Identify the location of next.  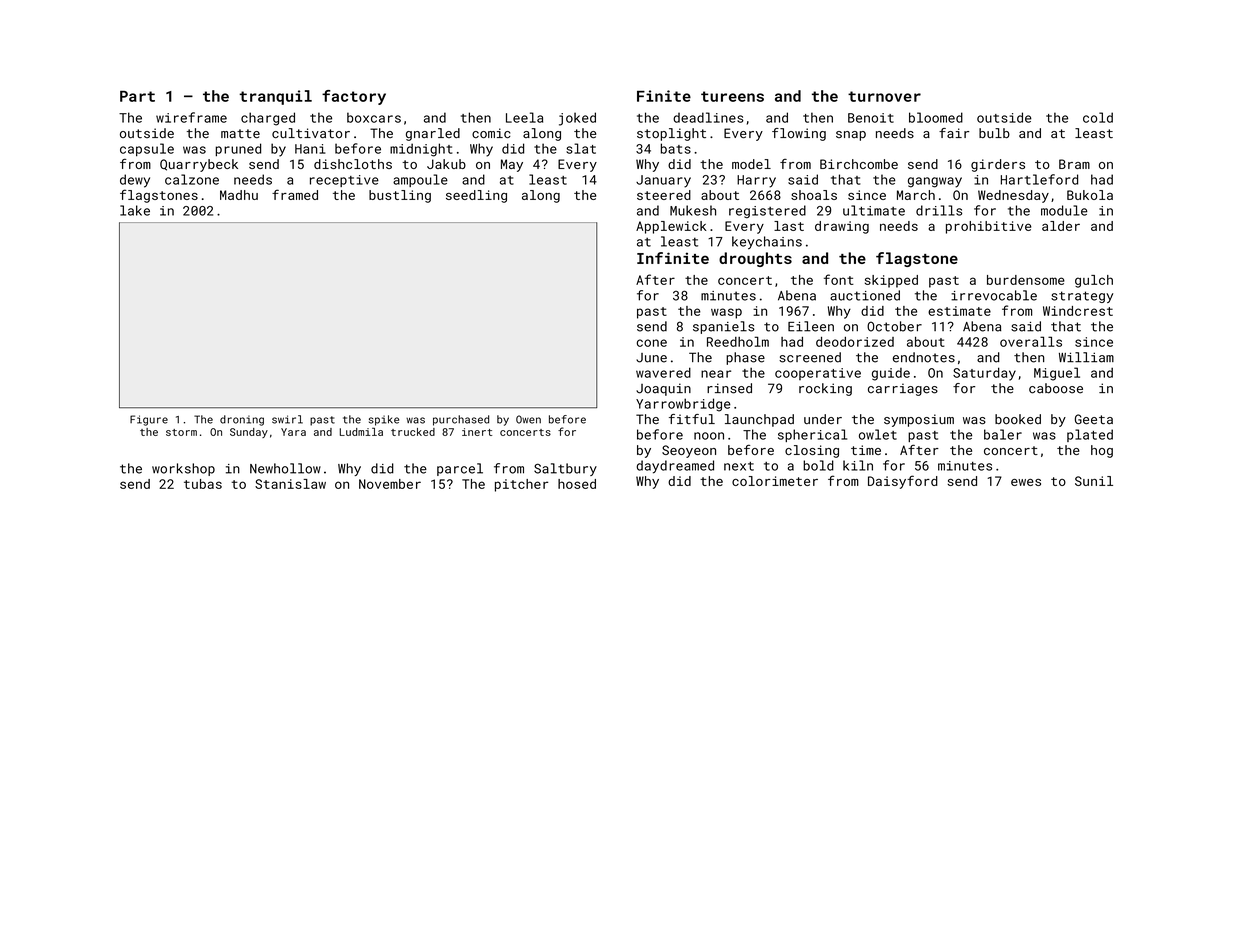
(739, 466).
